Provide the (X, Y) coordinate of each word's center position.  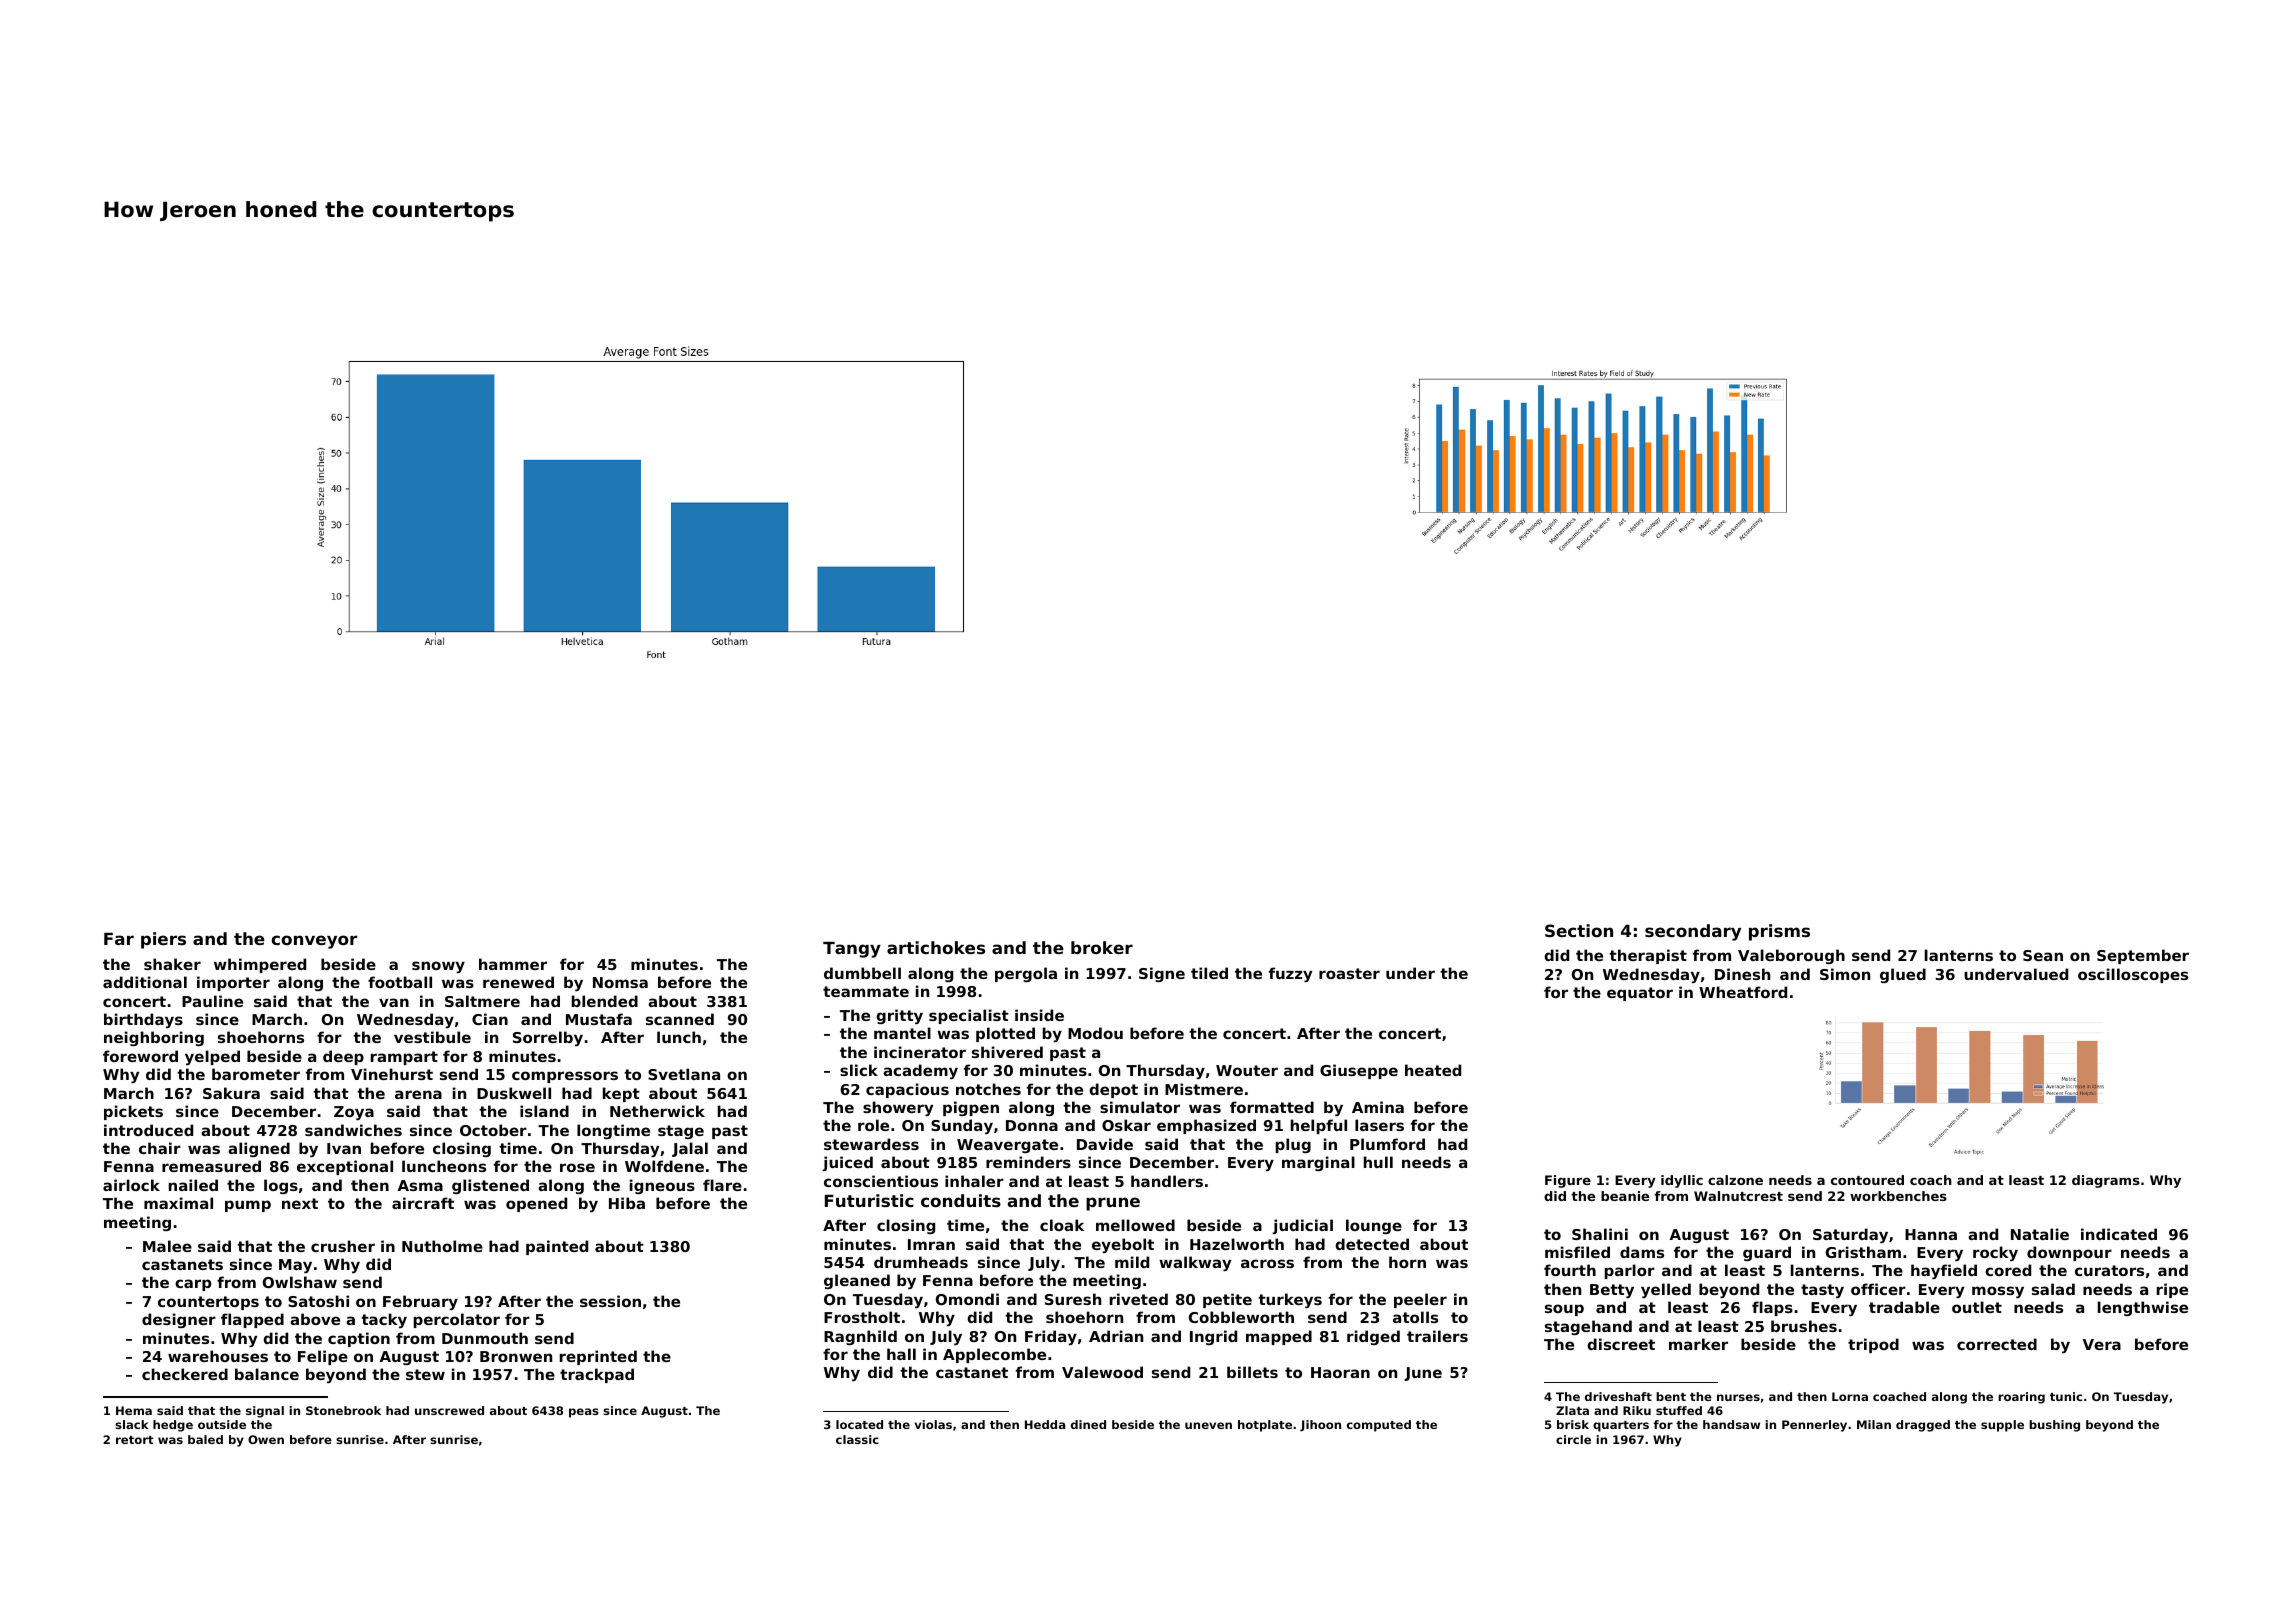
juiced (847, 1163)
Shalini (1600, 1234)
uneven (1208, 1425)
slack (132, 1424)
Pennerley (1814, 1426)
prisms (1779, 932)
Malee (167, 1246)
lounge (1374, 1226)
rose (577, 1167)
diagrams (2106, 1181)
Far (119, 939)
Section (1579, 930)
